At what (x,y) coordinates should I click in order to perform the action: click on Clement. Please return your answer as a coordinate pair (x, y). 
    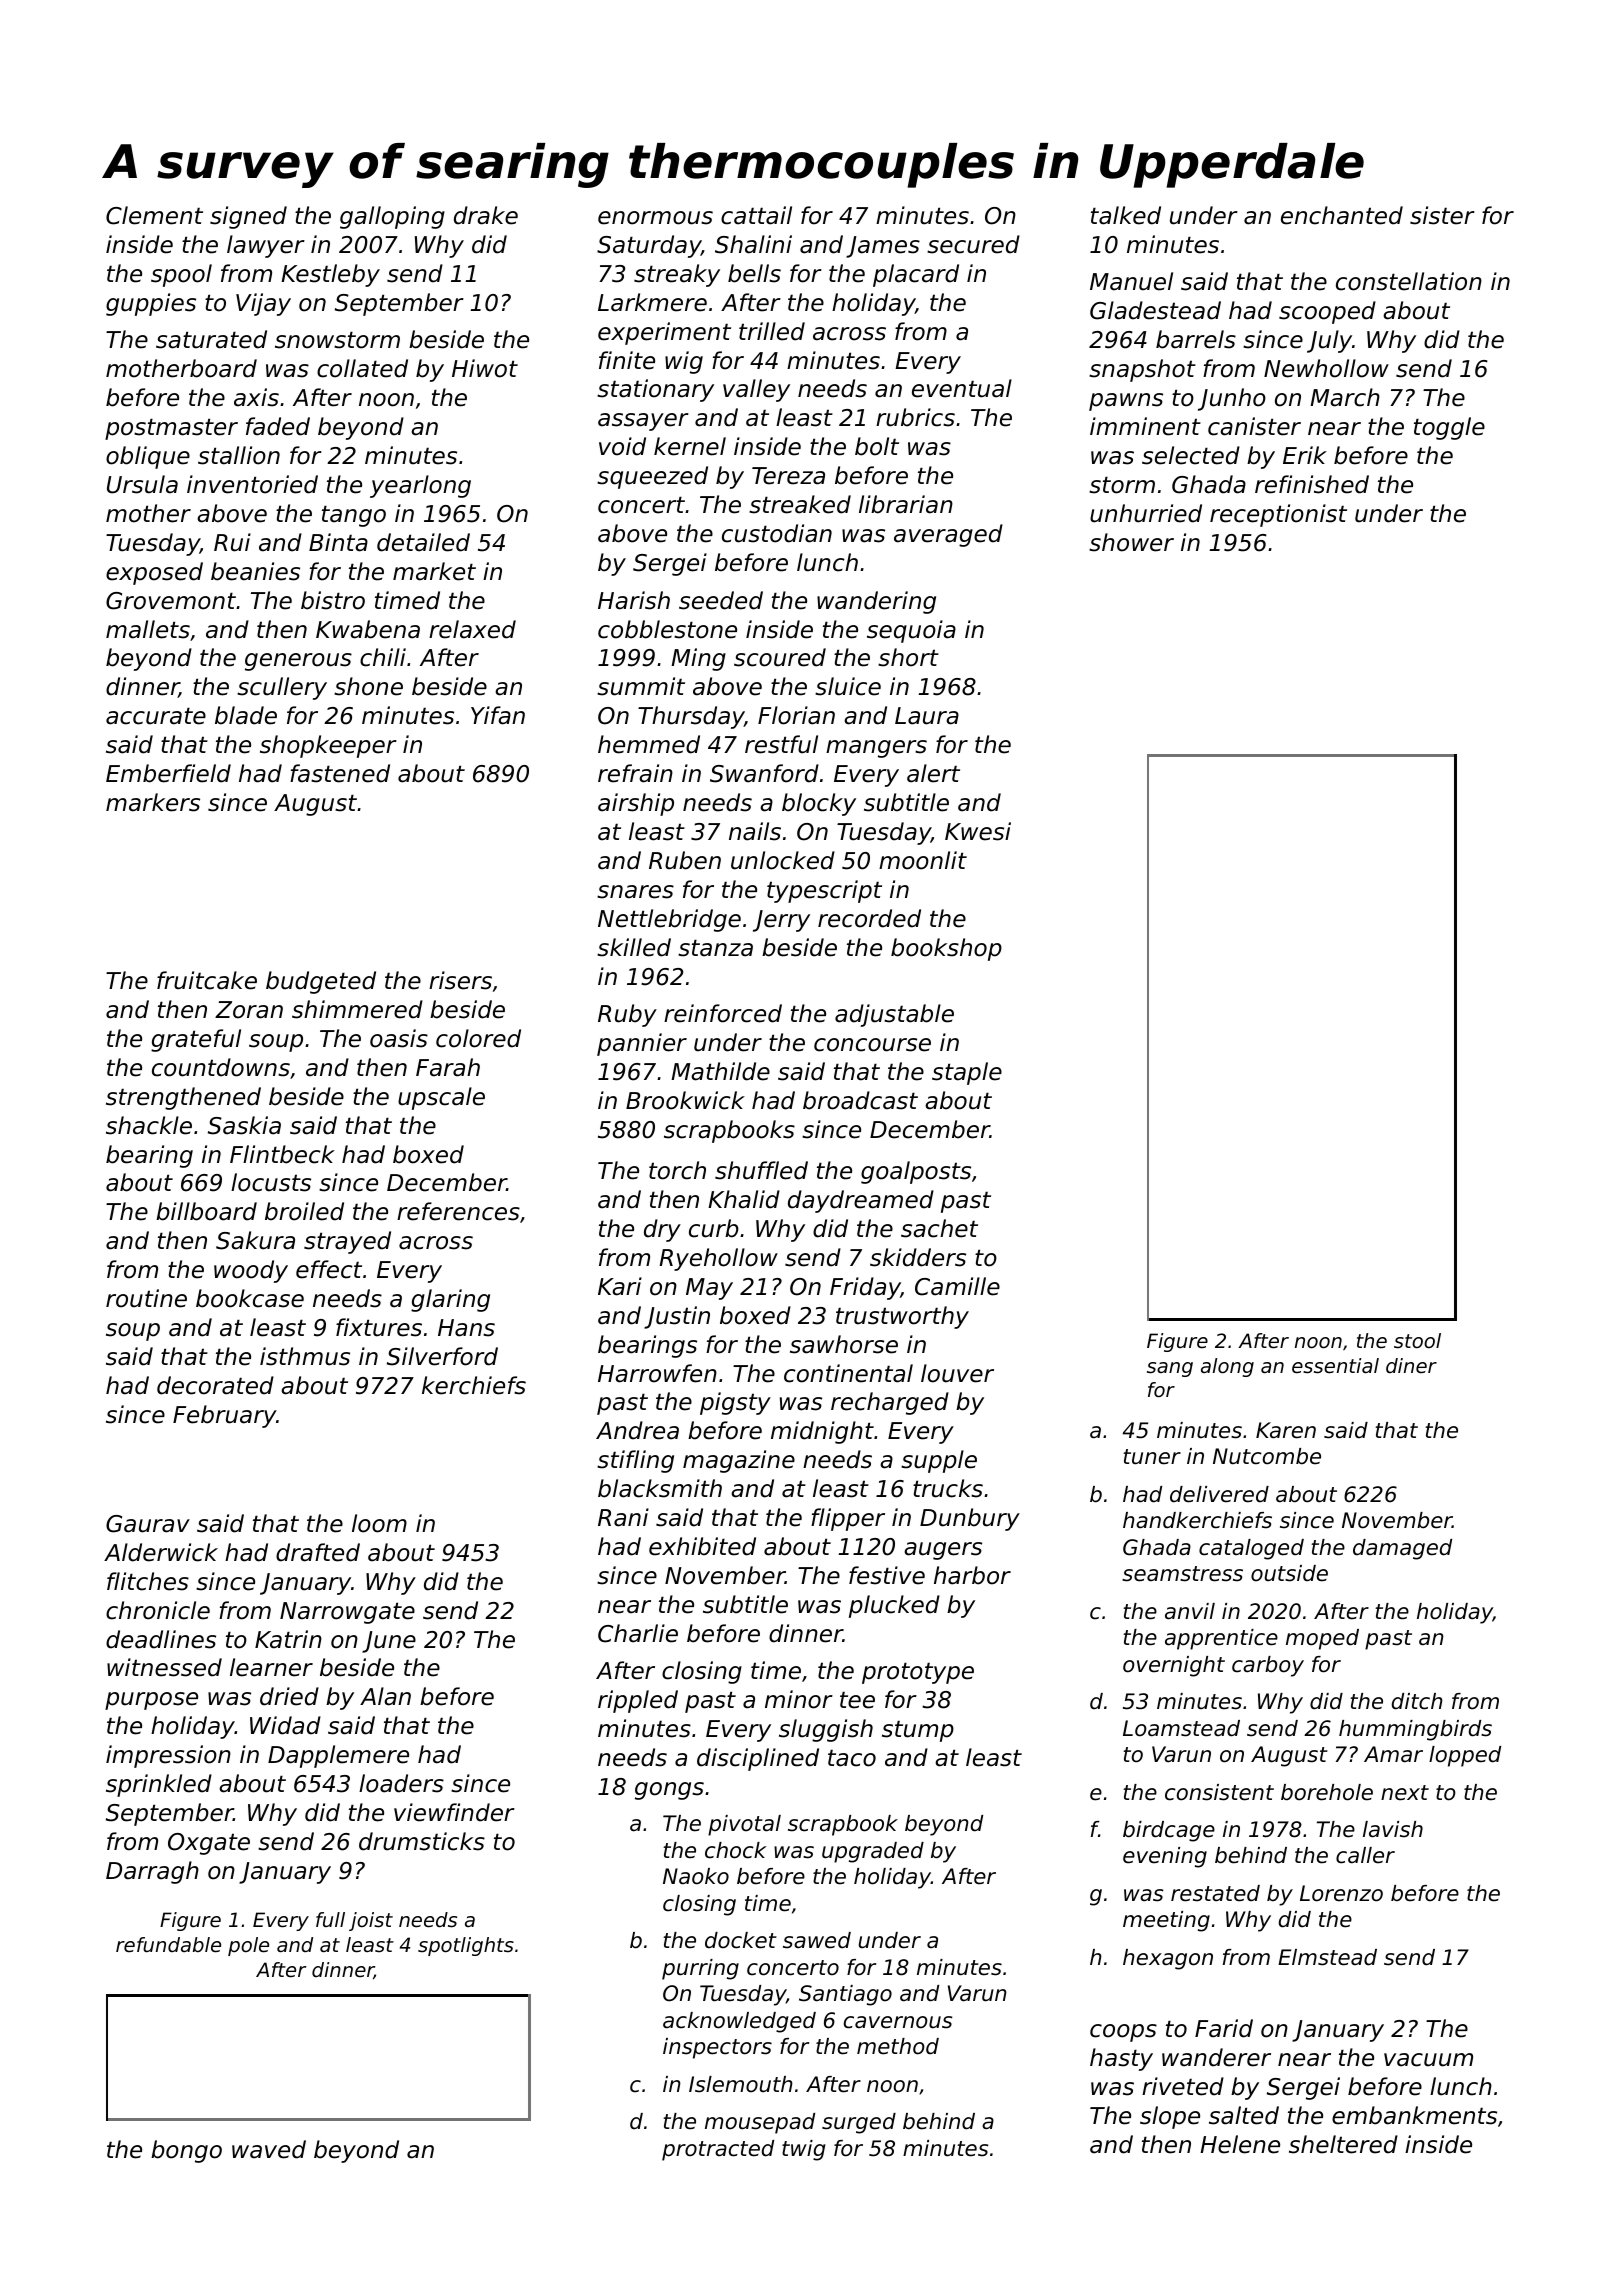
    Looking at the image, I should click on (154, 215).
